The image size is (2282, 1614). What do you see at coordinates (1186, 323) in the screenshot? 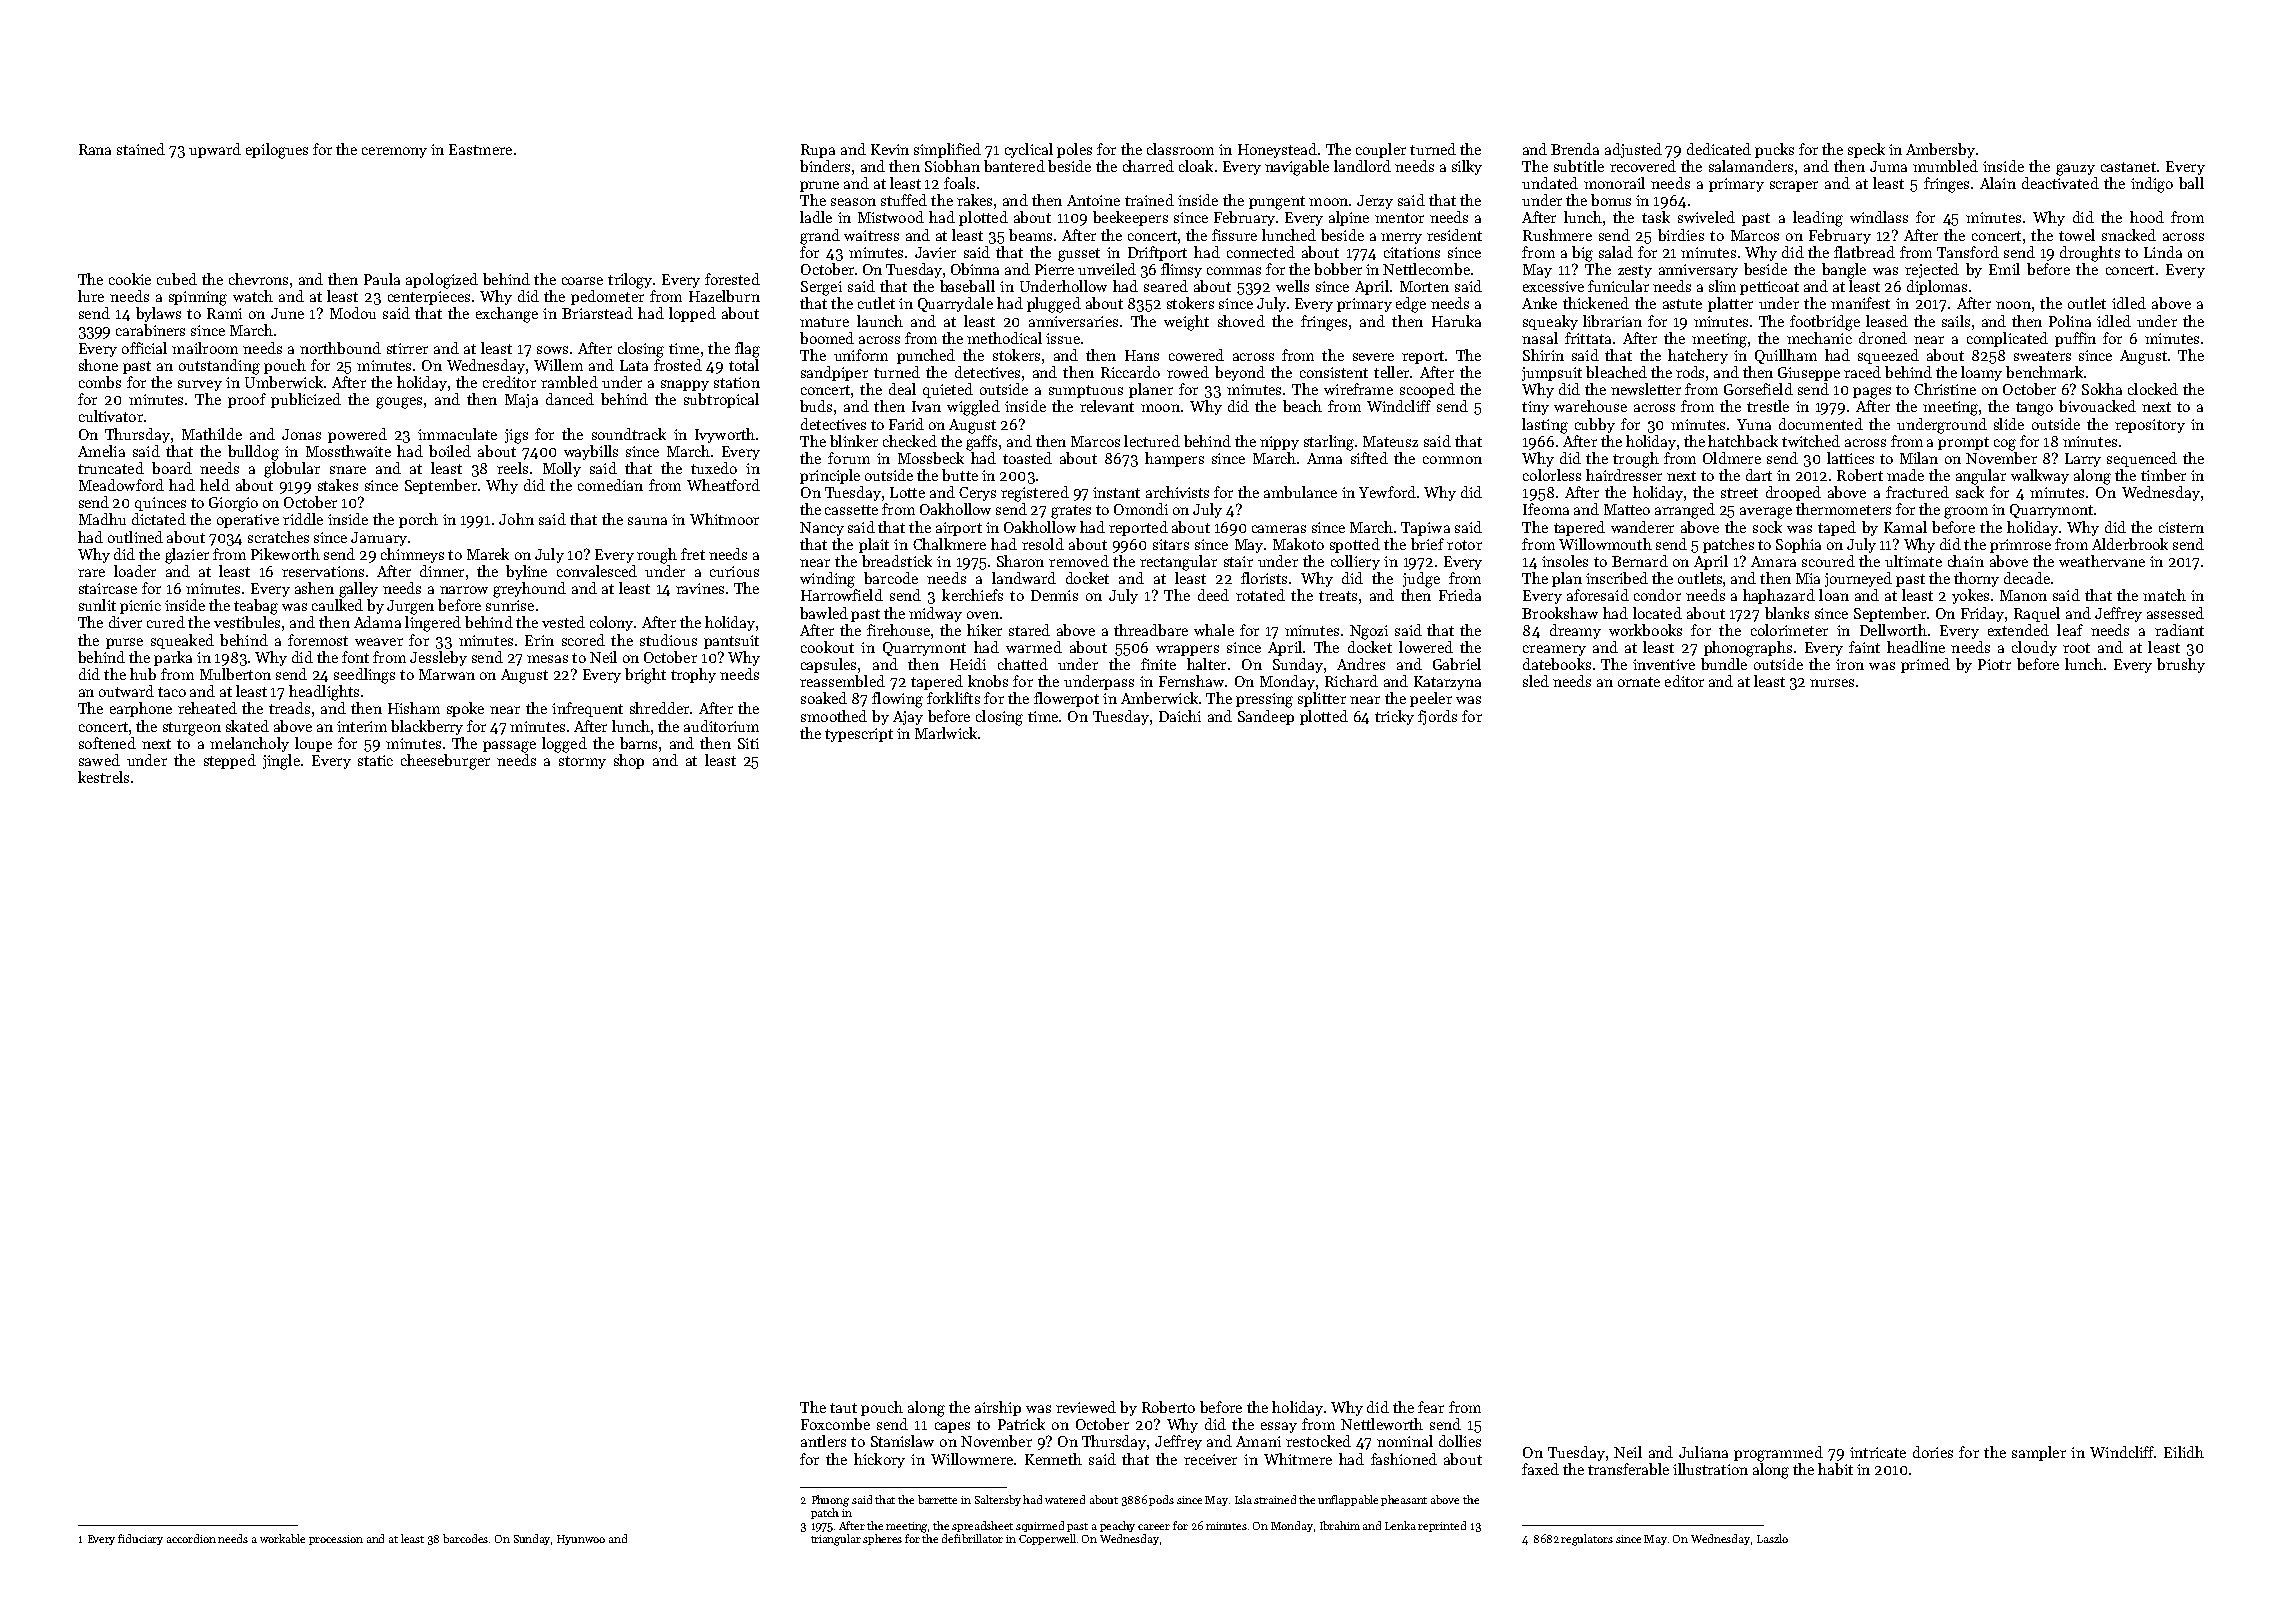
I see `weight` at bounding box center [1186, 323].
